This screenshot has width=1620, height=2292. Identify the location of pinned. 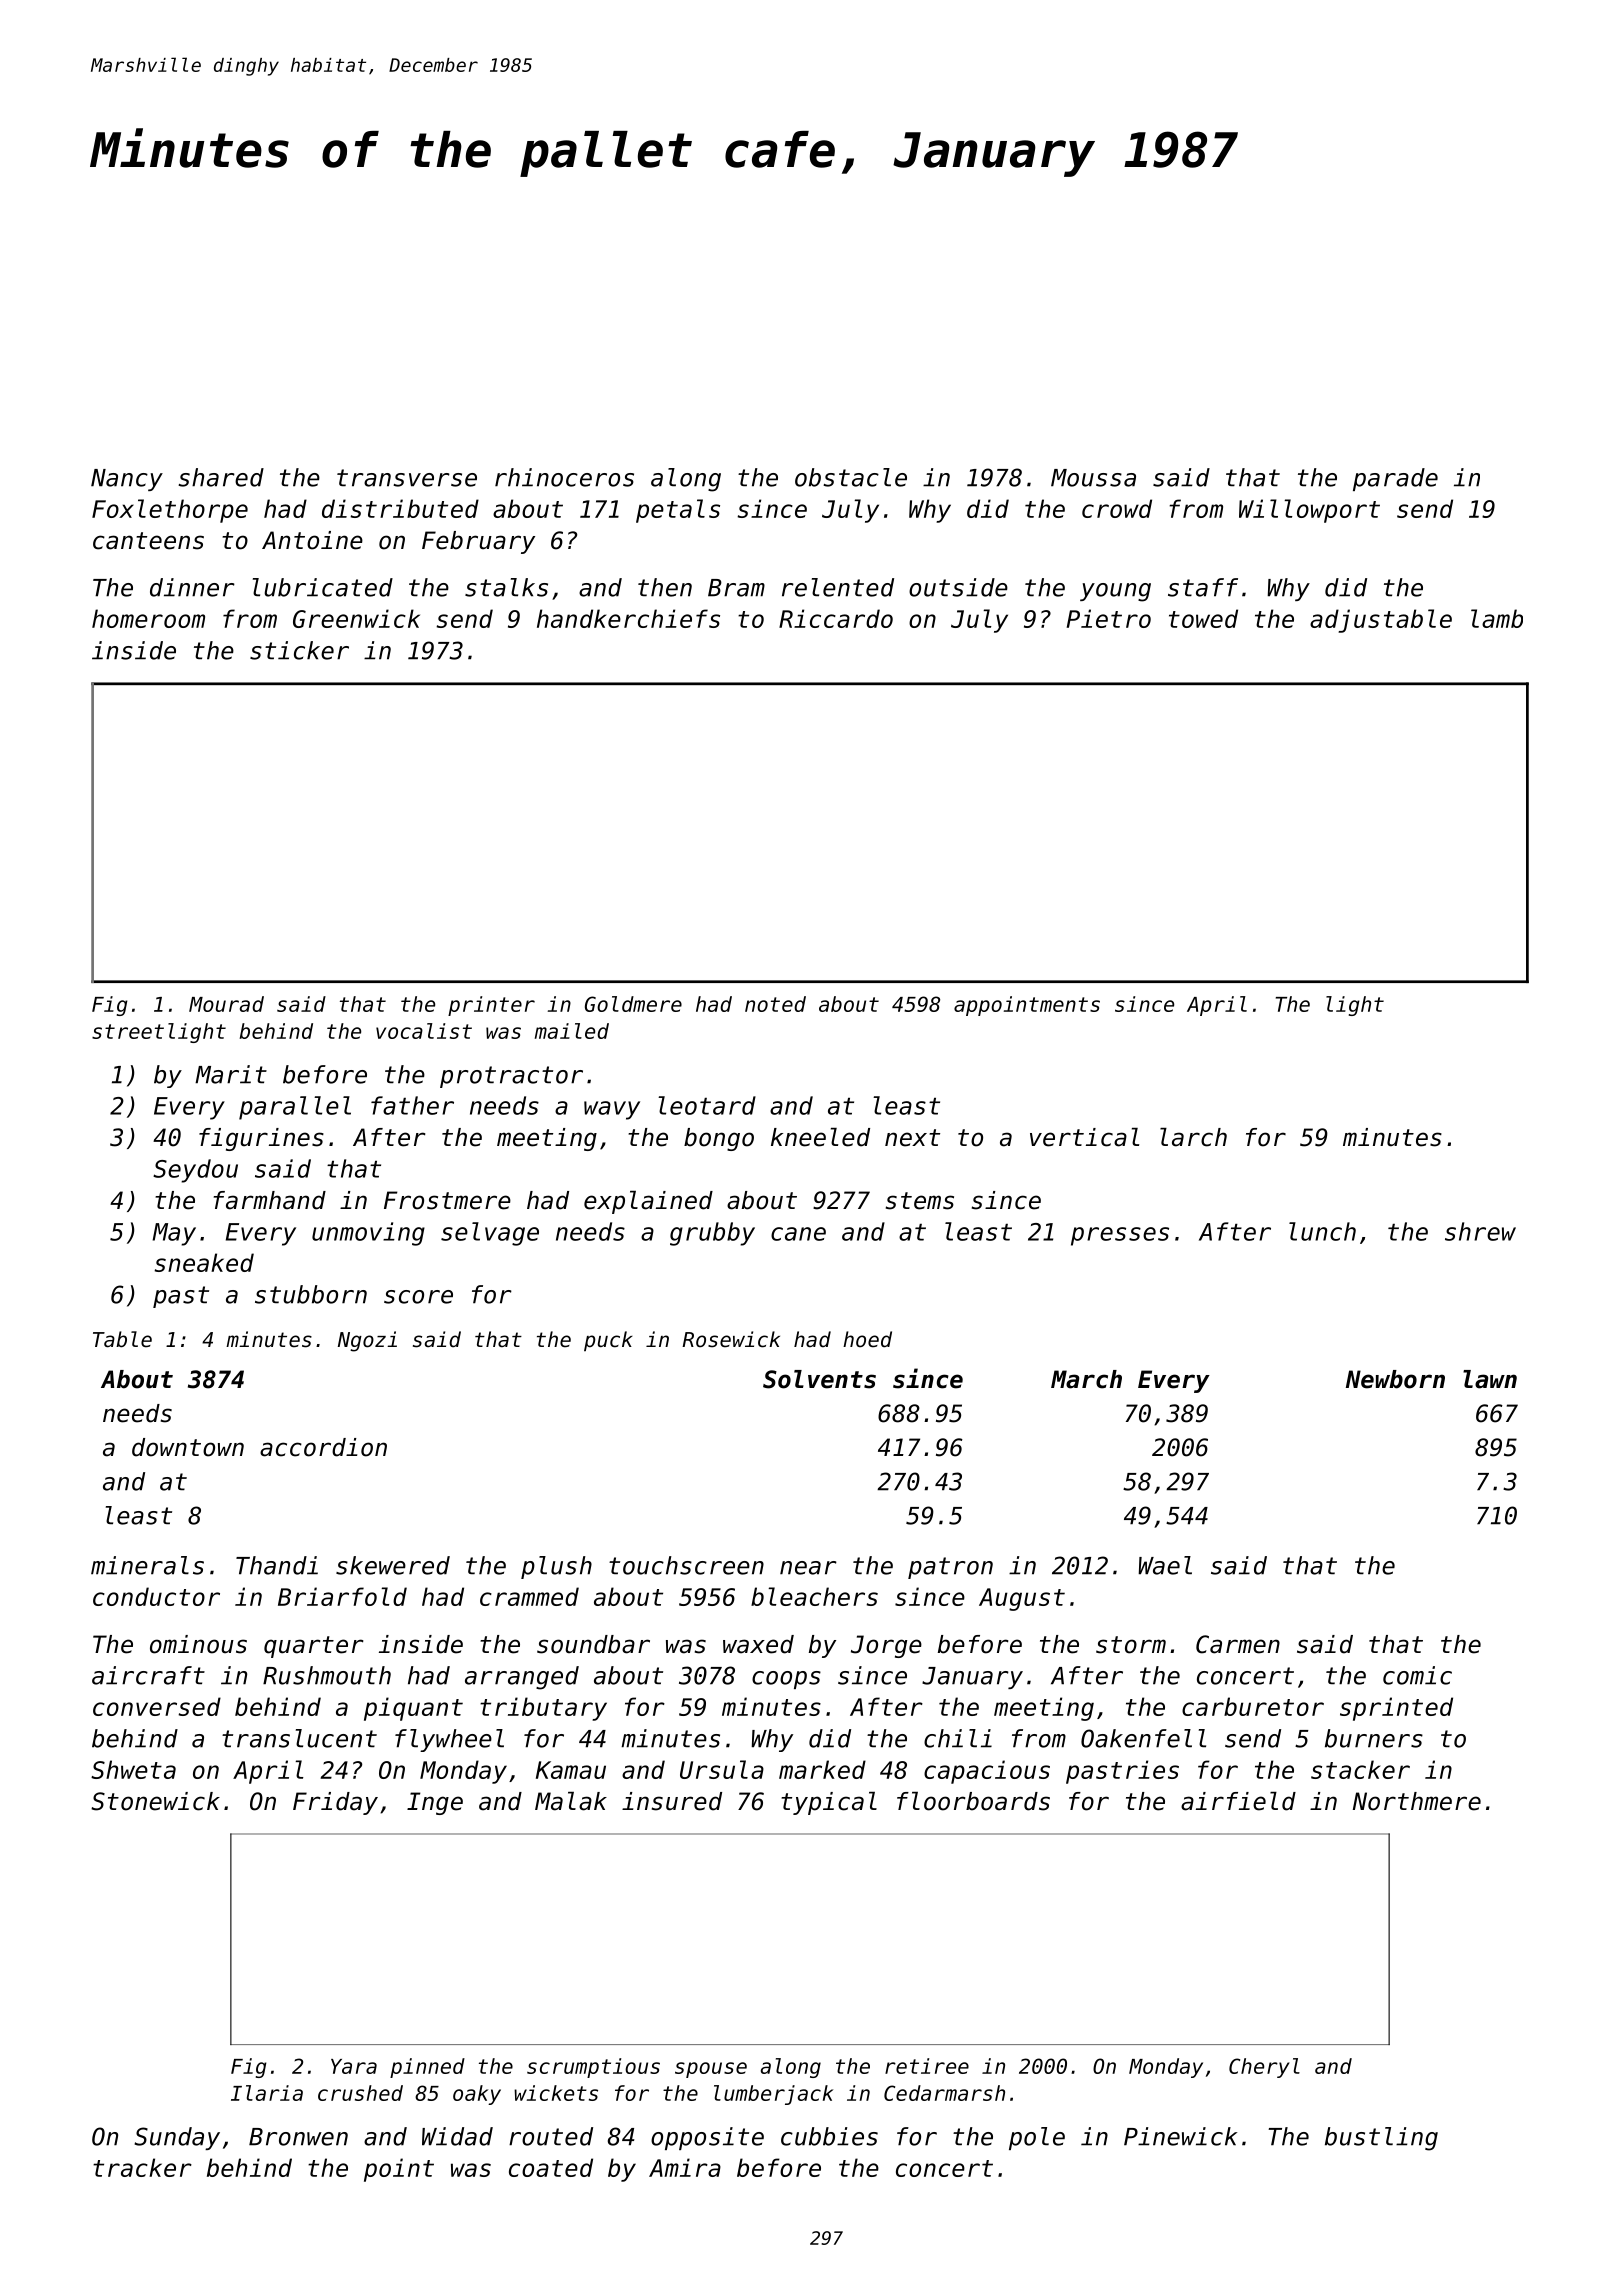
(427, 2068).
